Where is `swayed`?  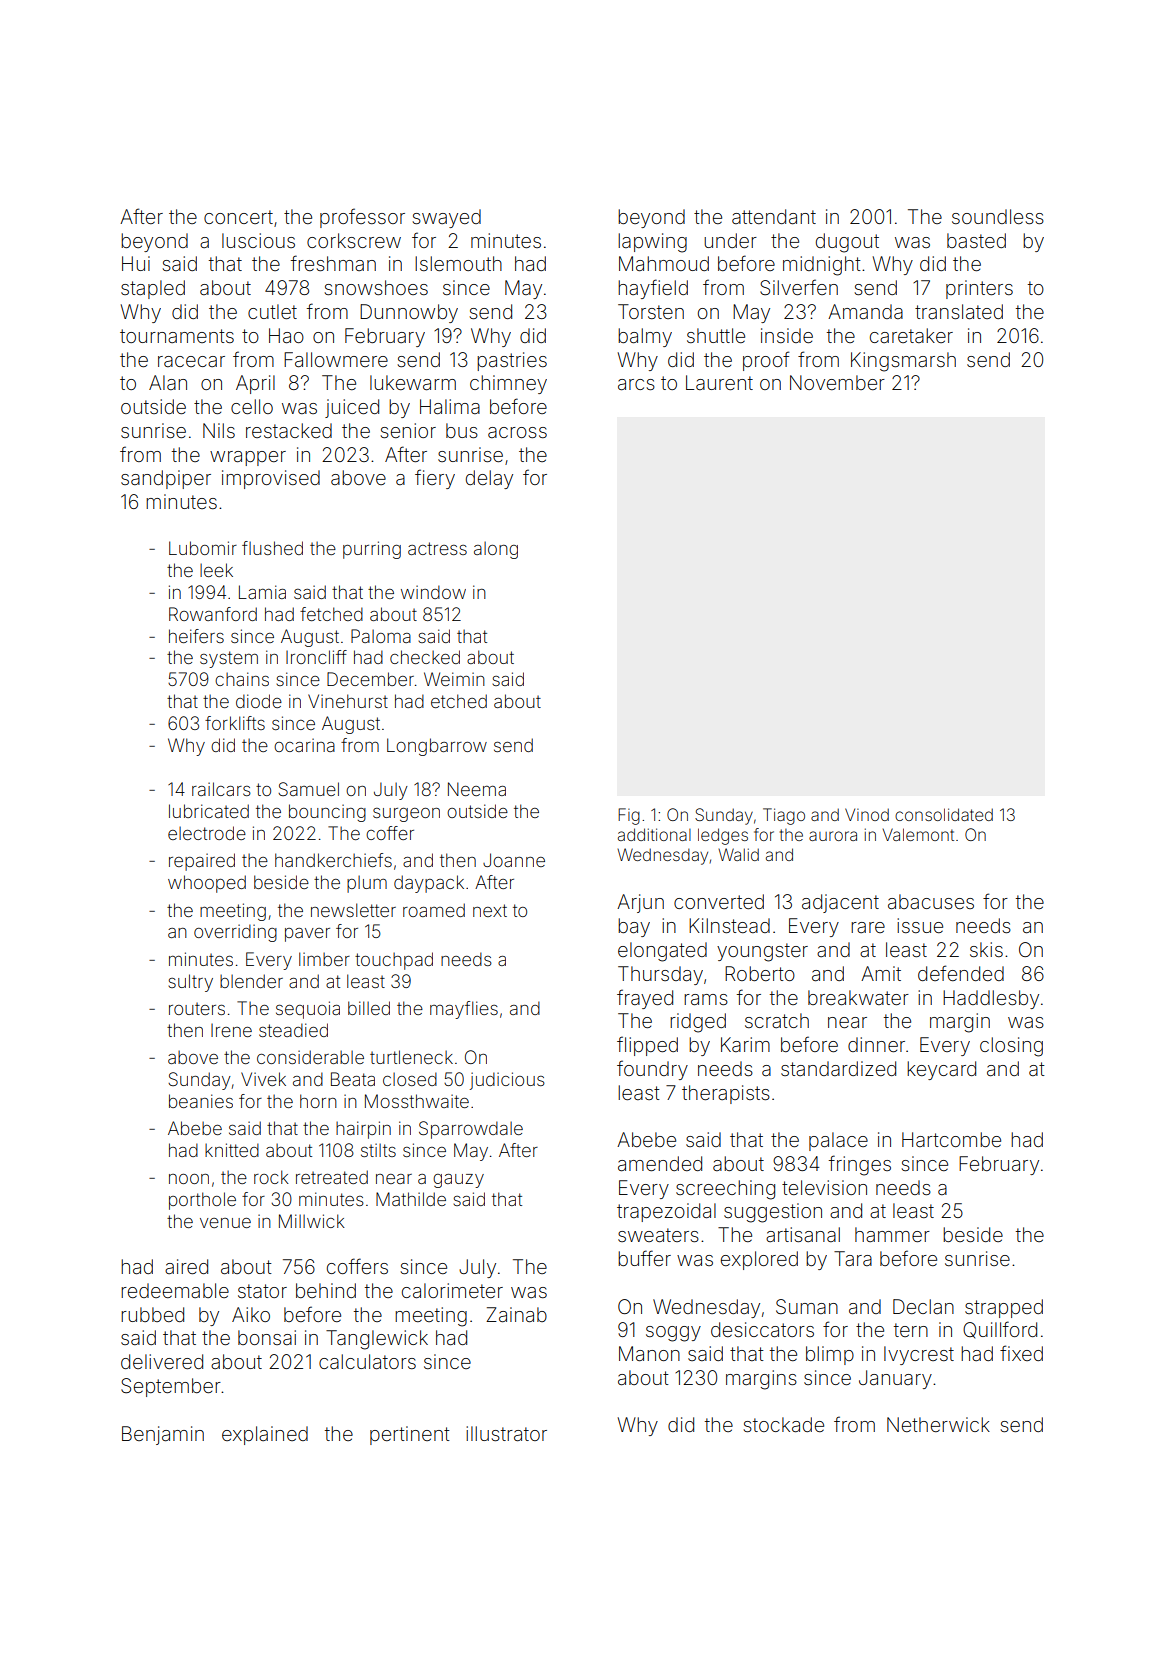 swayed is located at coordinates (446, 218).
